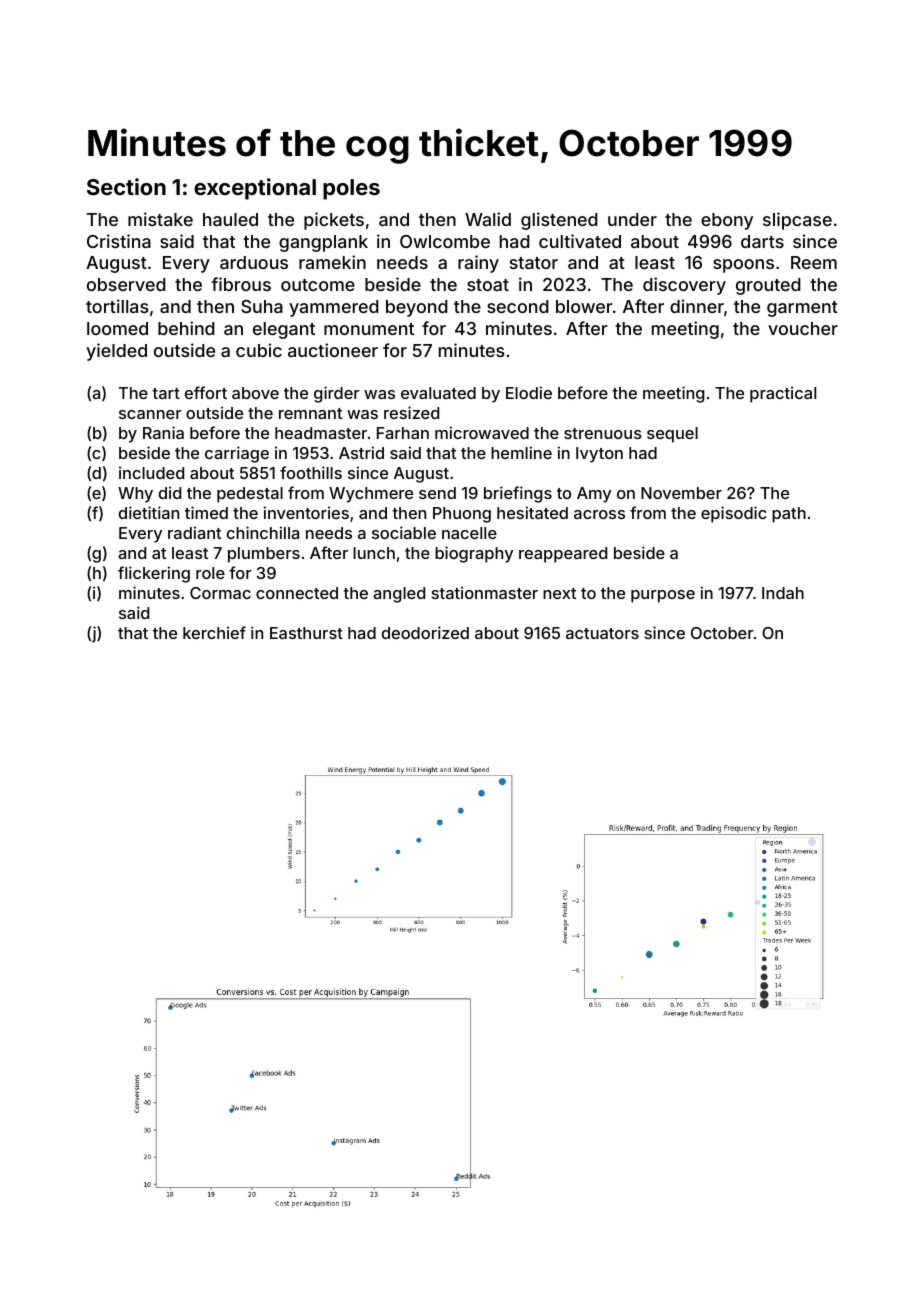 The image size is (924, 1308). Describe the element at coordinates (469, 533) in the page. I see `nacelle` at that location.
